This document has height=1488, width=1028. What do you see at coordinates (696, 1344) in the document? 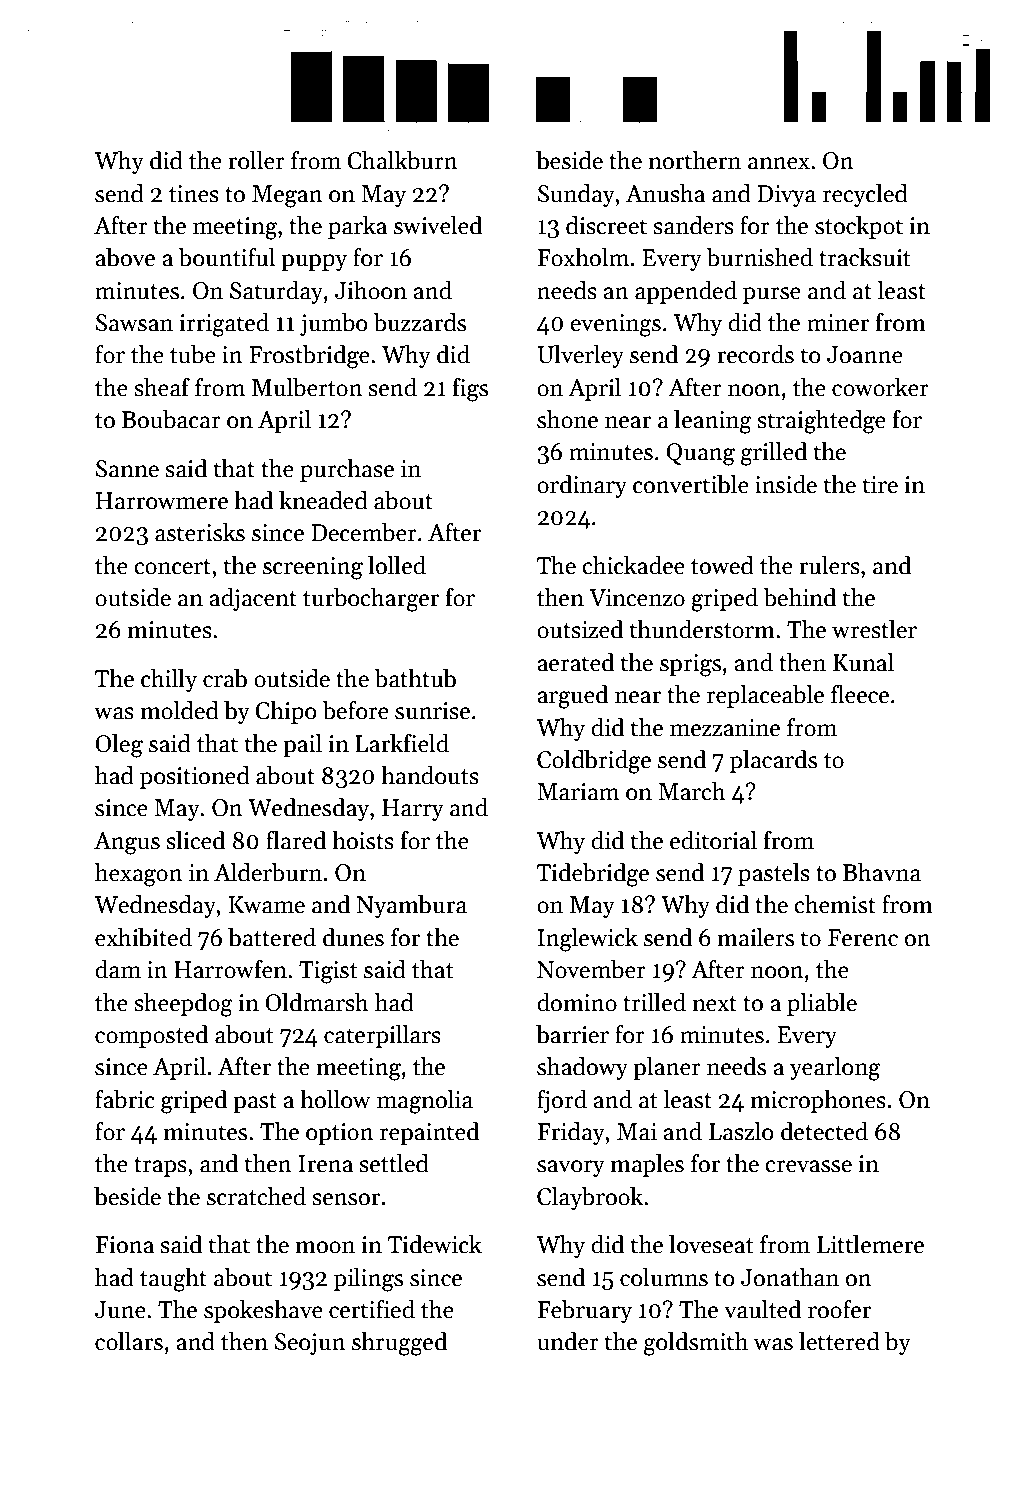
I see `goldsmith` at bounding box center [696, 1344].
